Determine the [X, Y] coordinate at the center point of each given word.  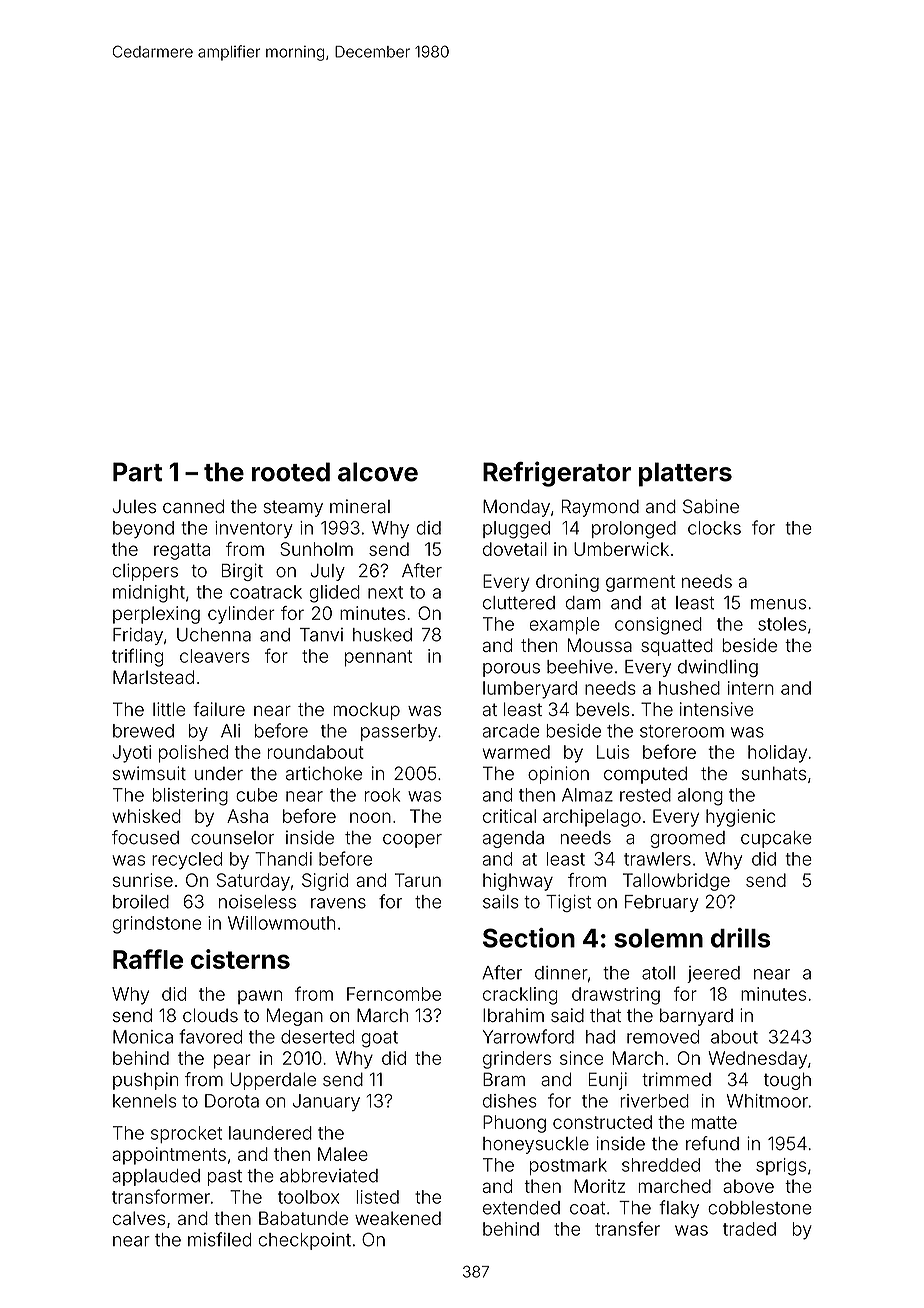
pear [232, 1061]
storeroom [682, 731]
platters [685, 474]
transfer [627, 1228]
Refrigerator [557, 474]
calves [139, 1218]
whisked [146, 816]
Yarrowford [528, 1036]
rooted [291, 472]
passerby [399, 732]
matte [714, 1122]
